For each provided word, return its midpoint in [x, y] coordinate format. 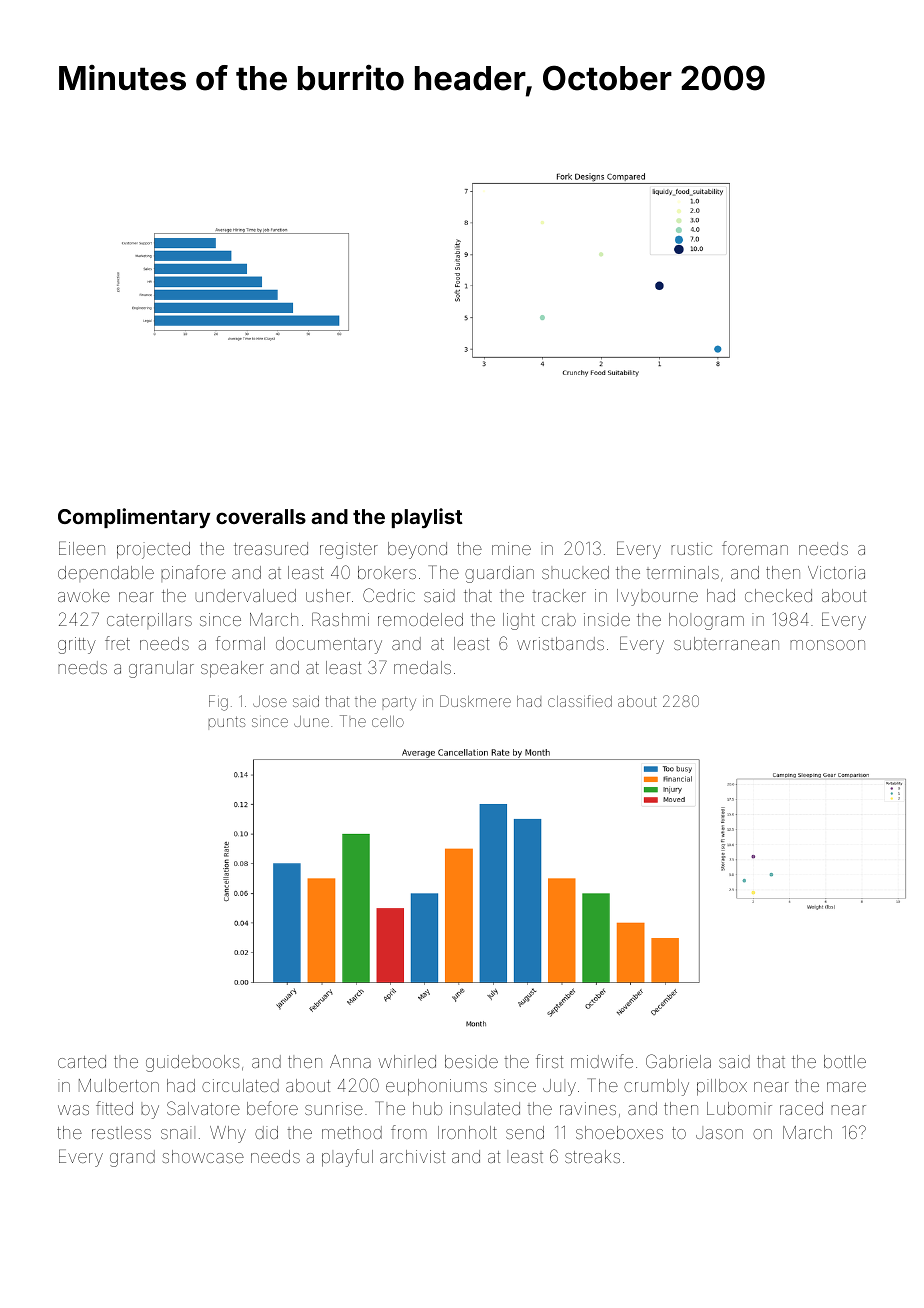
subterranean [726, 643]
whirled [407, 1061]
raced [801, 1108]
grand [132, 1158]
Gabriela [678, 1061]
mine [511, 548]
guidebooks [193, 1063]
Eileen [82, 548]
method [352, 1132]
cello [388, 721]
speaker [232, 669]
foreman [755, 548]
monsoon [827, 645]
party [399, 703]
